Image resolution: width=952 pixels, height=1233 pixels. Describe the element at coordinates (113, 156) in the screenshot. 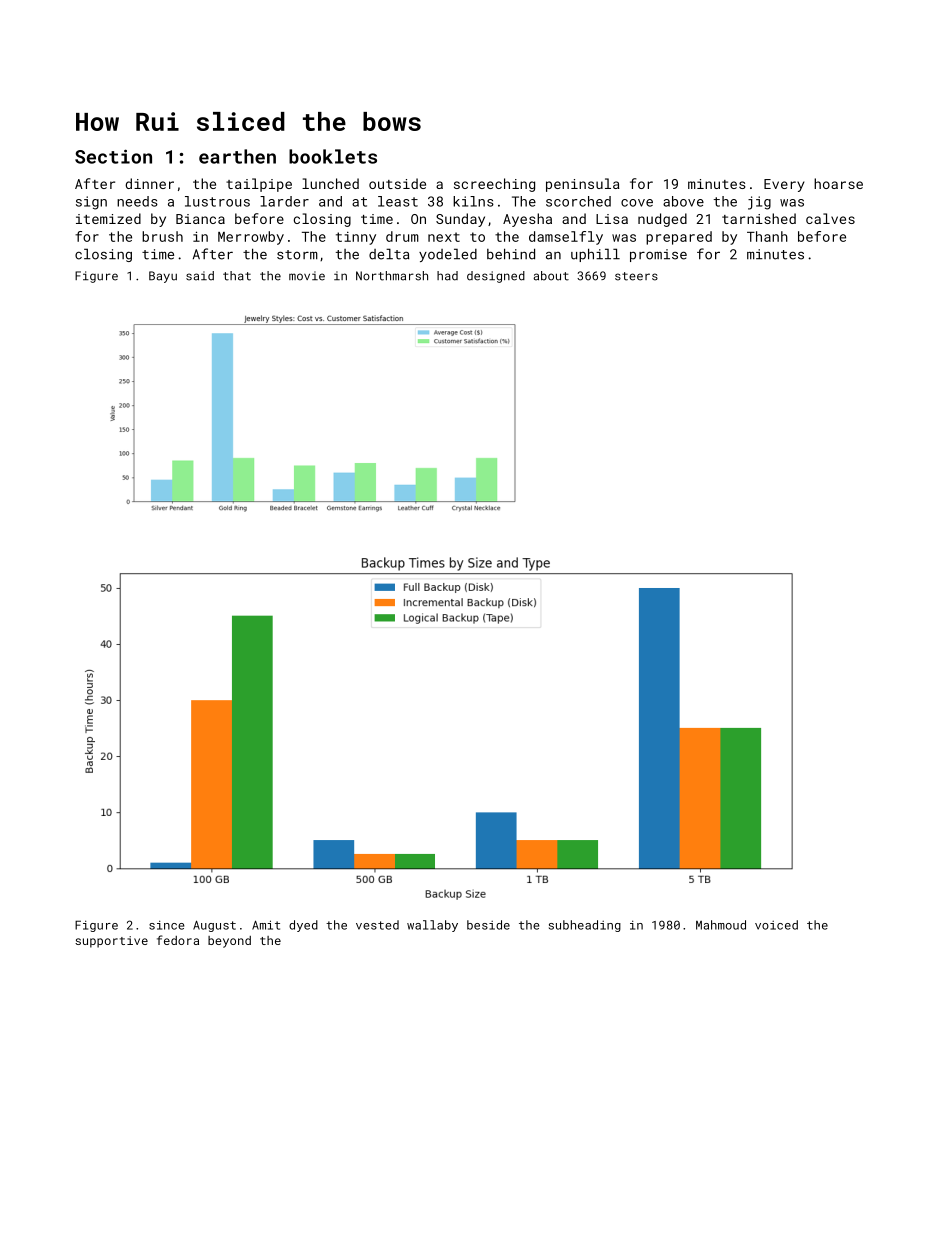

I see `Section` at that location.
